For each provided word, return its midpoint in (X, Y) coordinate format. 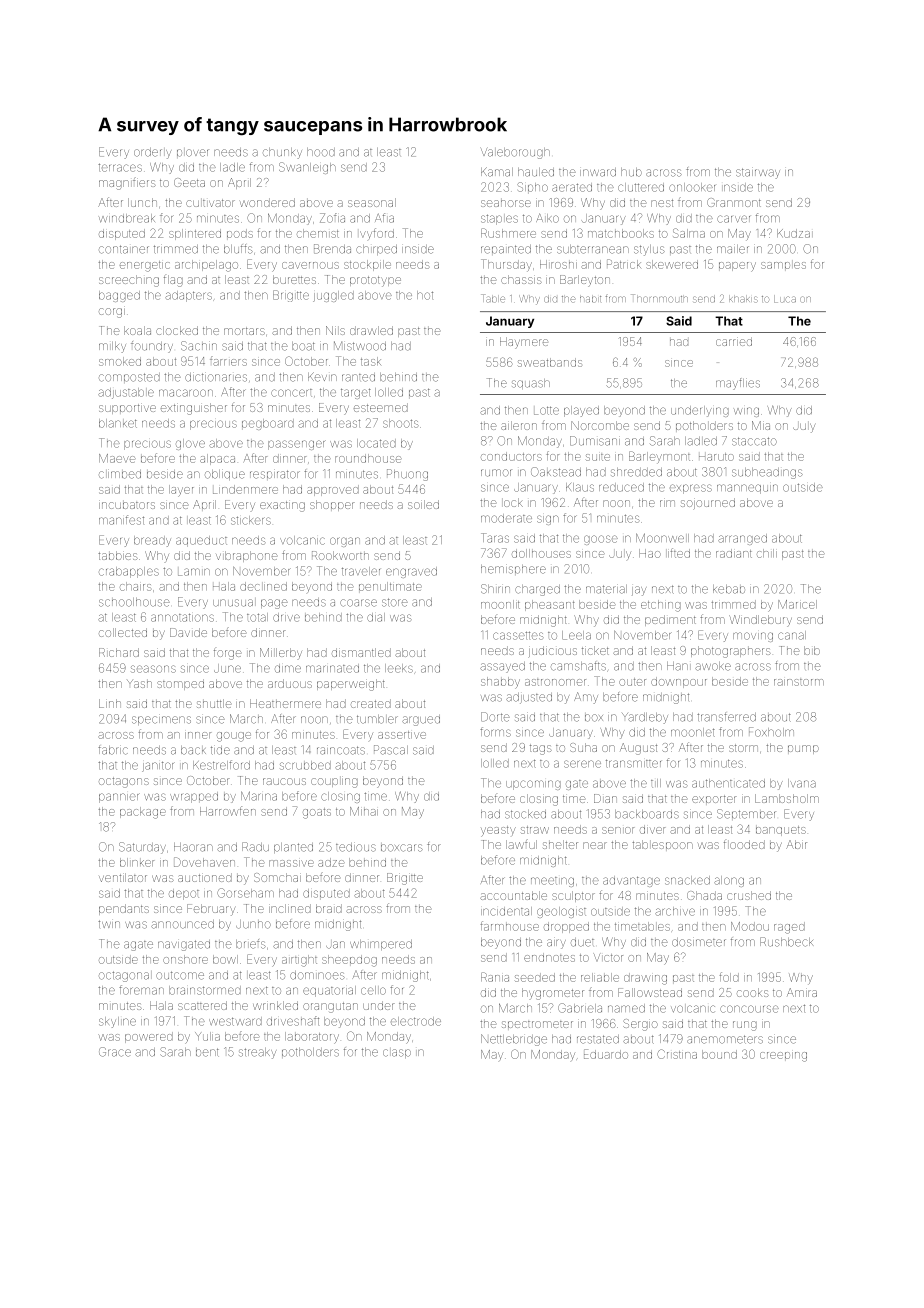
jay (639, 591)
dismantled (361, 652)
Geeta (189, 182)
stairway (758, 173)
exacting (282, 506)
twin (109, 924)
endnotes (549, 957)
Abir (796, 844)
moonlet (693, 732)
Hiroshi (558, 264)
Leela (576, 635)
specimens (161, 720)
